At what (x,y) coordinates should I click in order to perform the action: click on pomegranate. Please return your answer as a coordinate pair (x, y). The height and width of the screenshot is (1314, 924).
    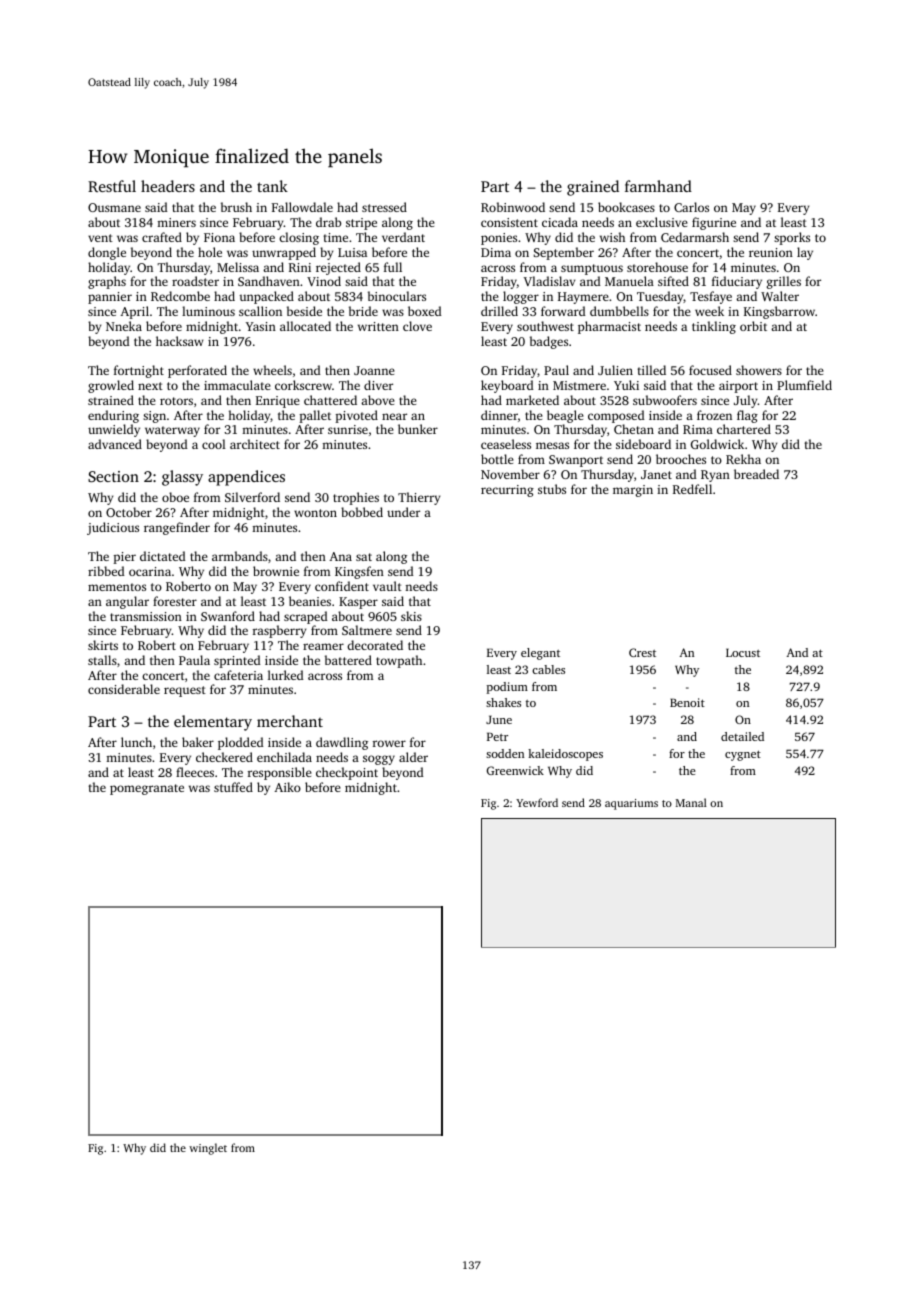
    Looking at the image, I should click on (147, 789).
